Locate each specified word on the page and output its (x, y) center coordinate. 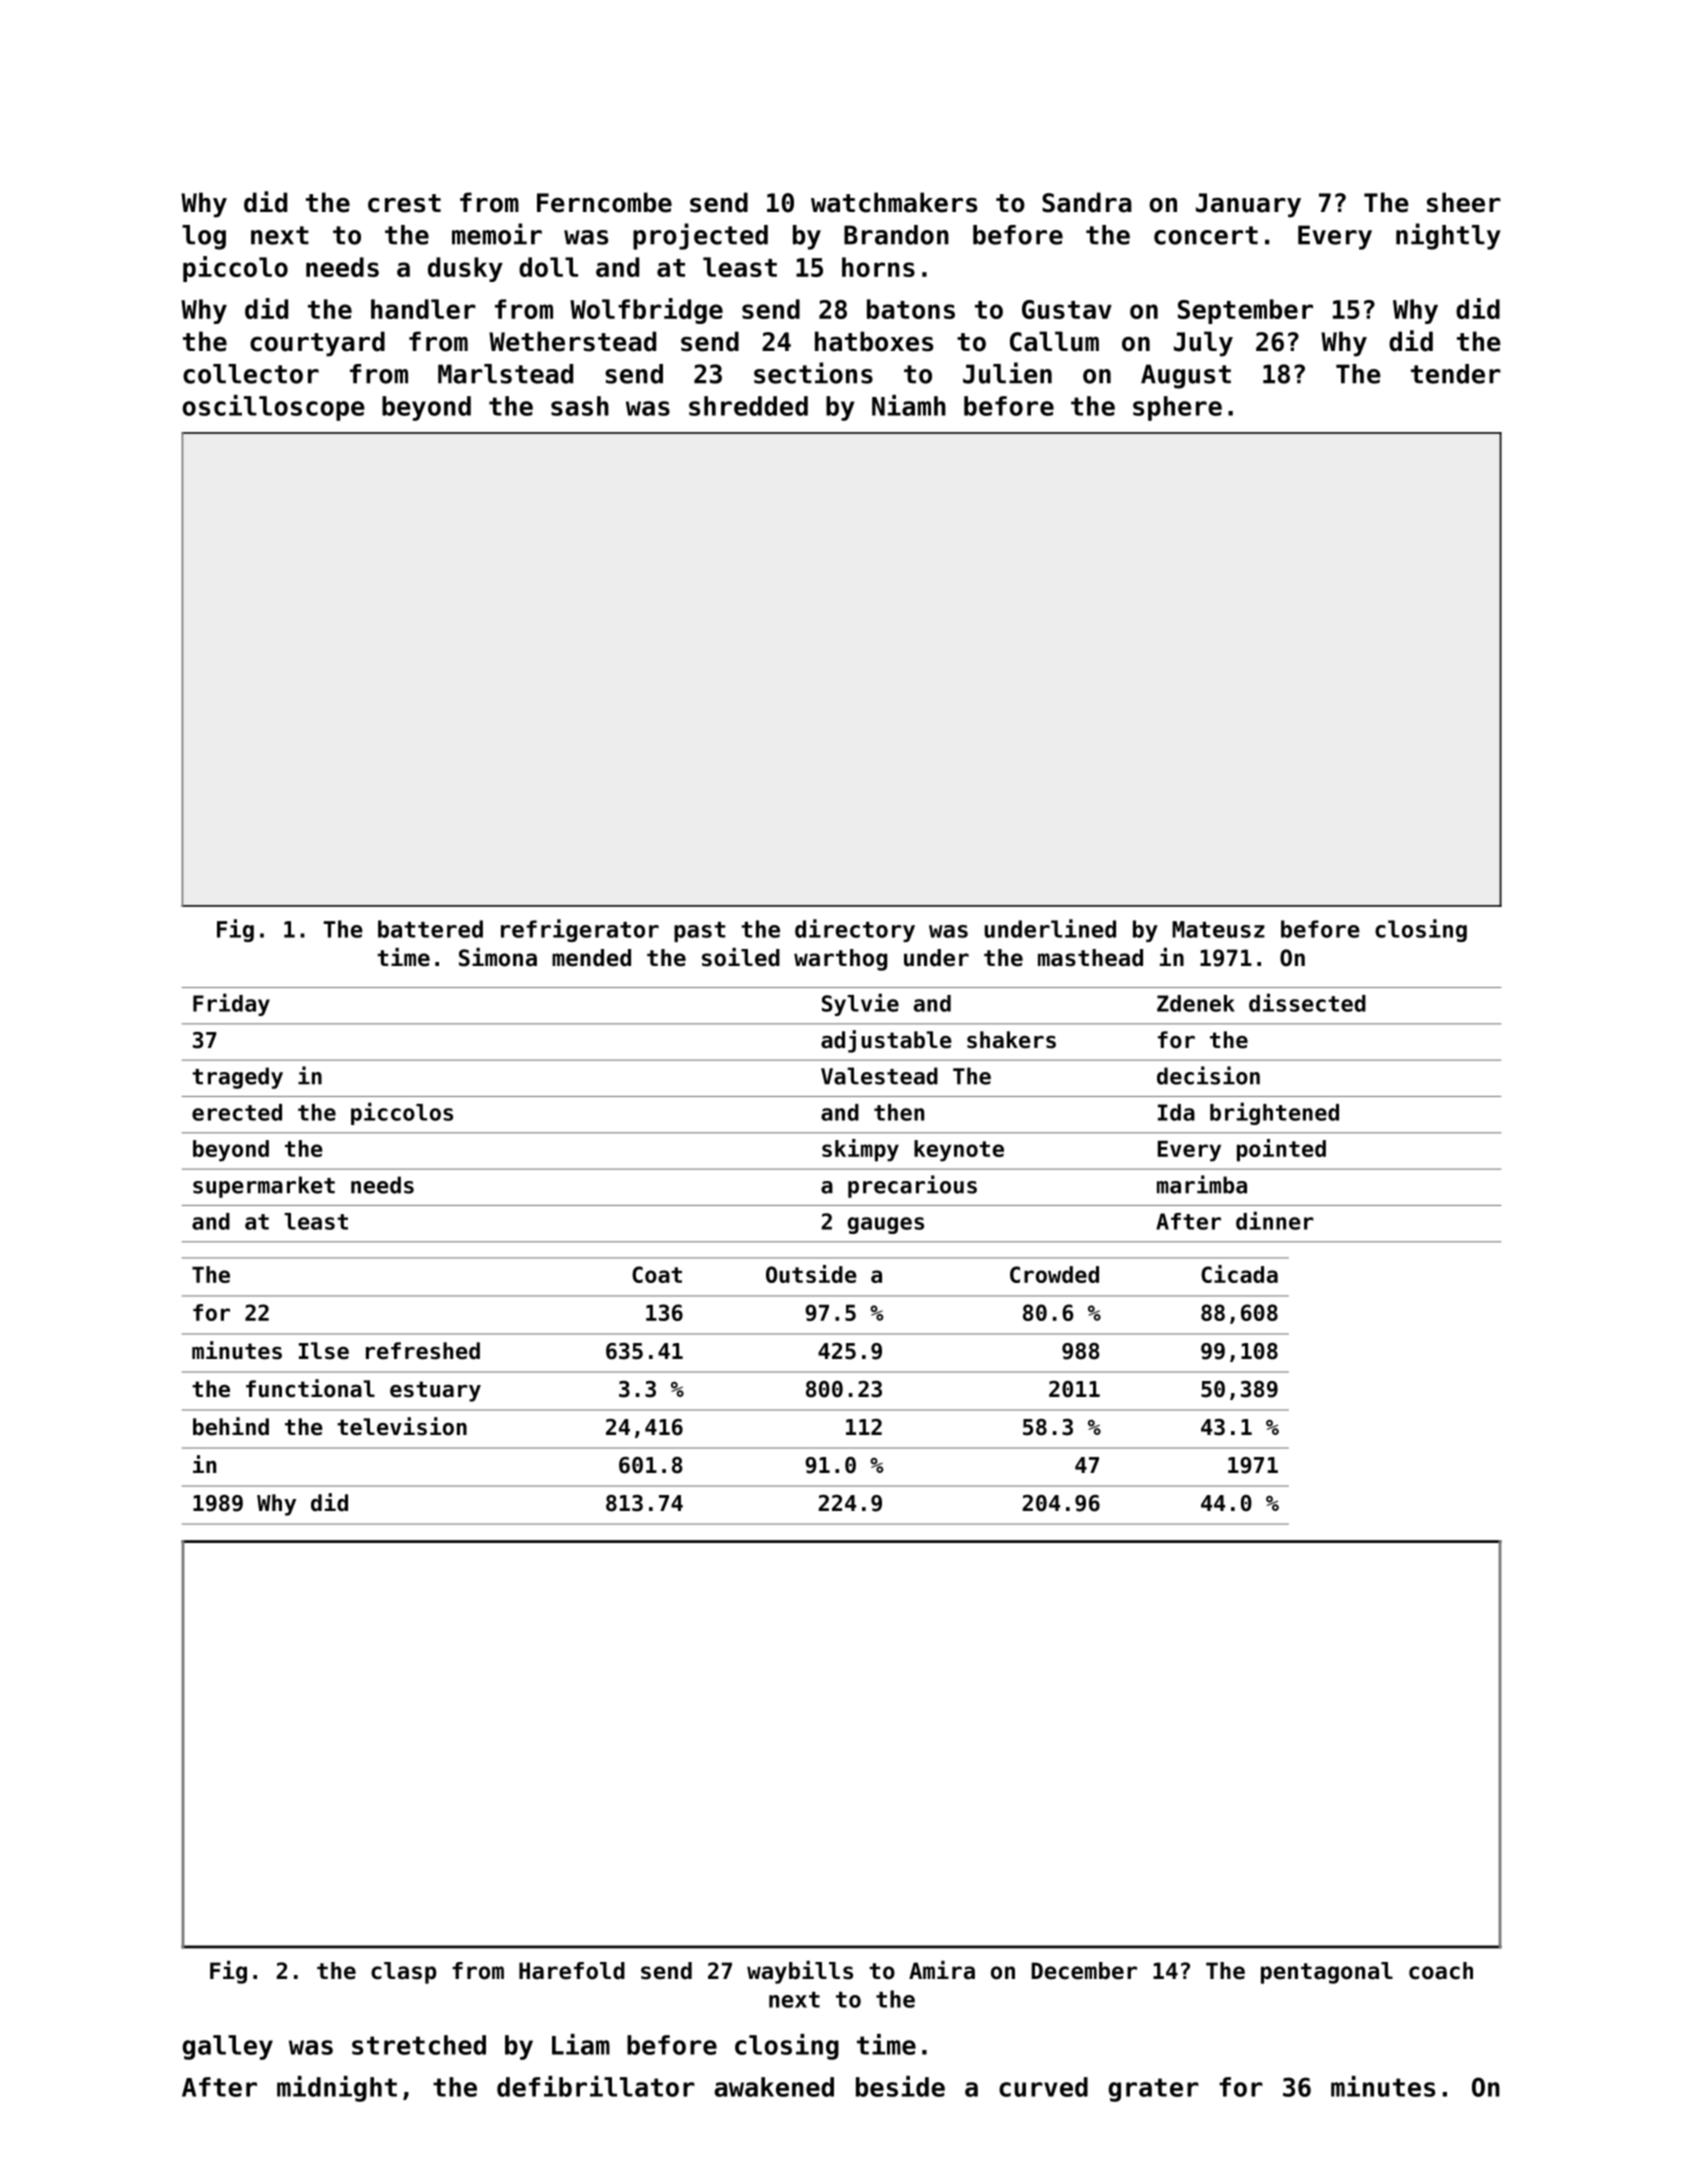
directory (855, 930)
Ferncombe (604, 202)
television (402, 1426)
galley (227, 2047)
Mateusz (1218, 929)
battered (430, 929)
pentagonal (1327, 1973)
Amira (942, 1970)
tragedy (237, 1078)
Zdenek (1196, 1003)
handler (423, 309)
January (1248, 205)
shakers (1011, 1040)
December (1084, 1971)
